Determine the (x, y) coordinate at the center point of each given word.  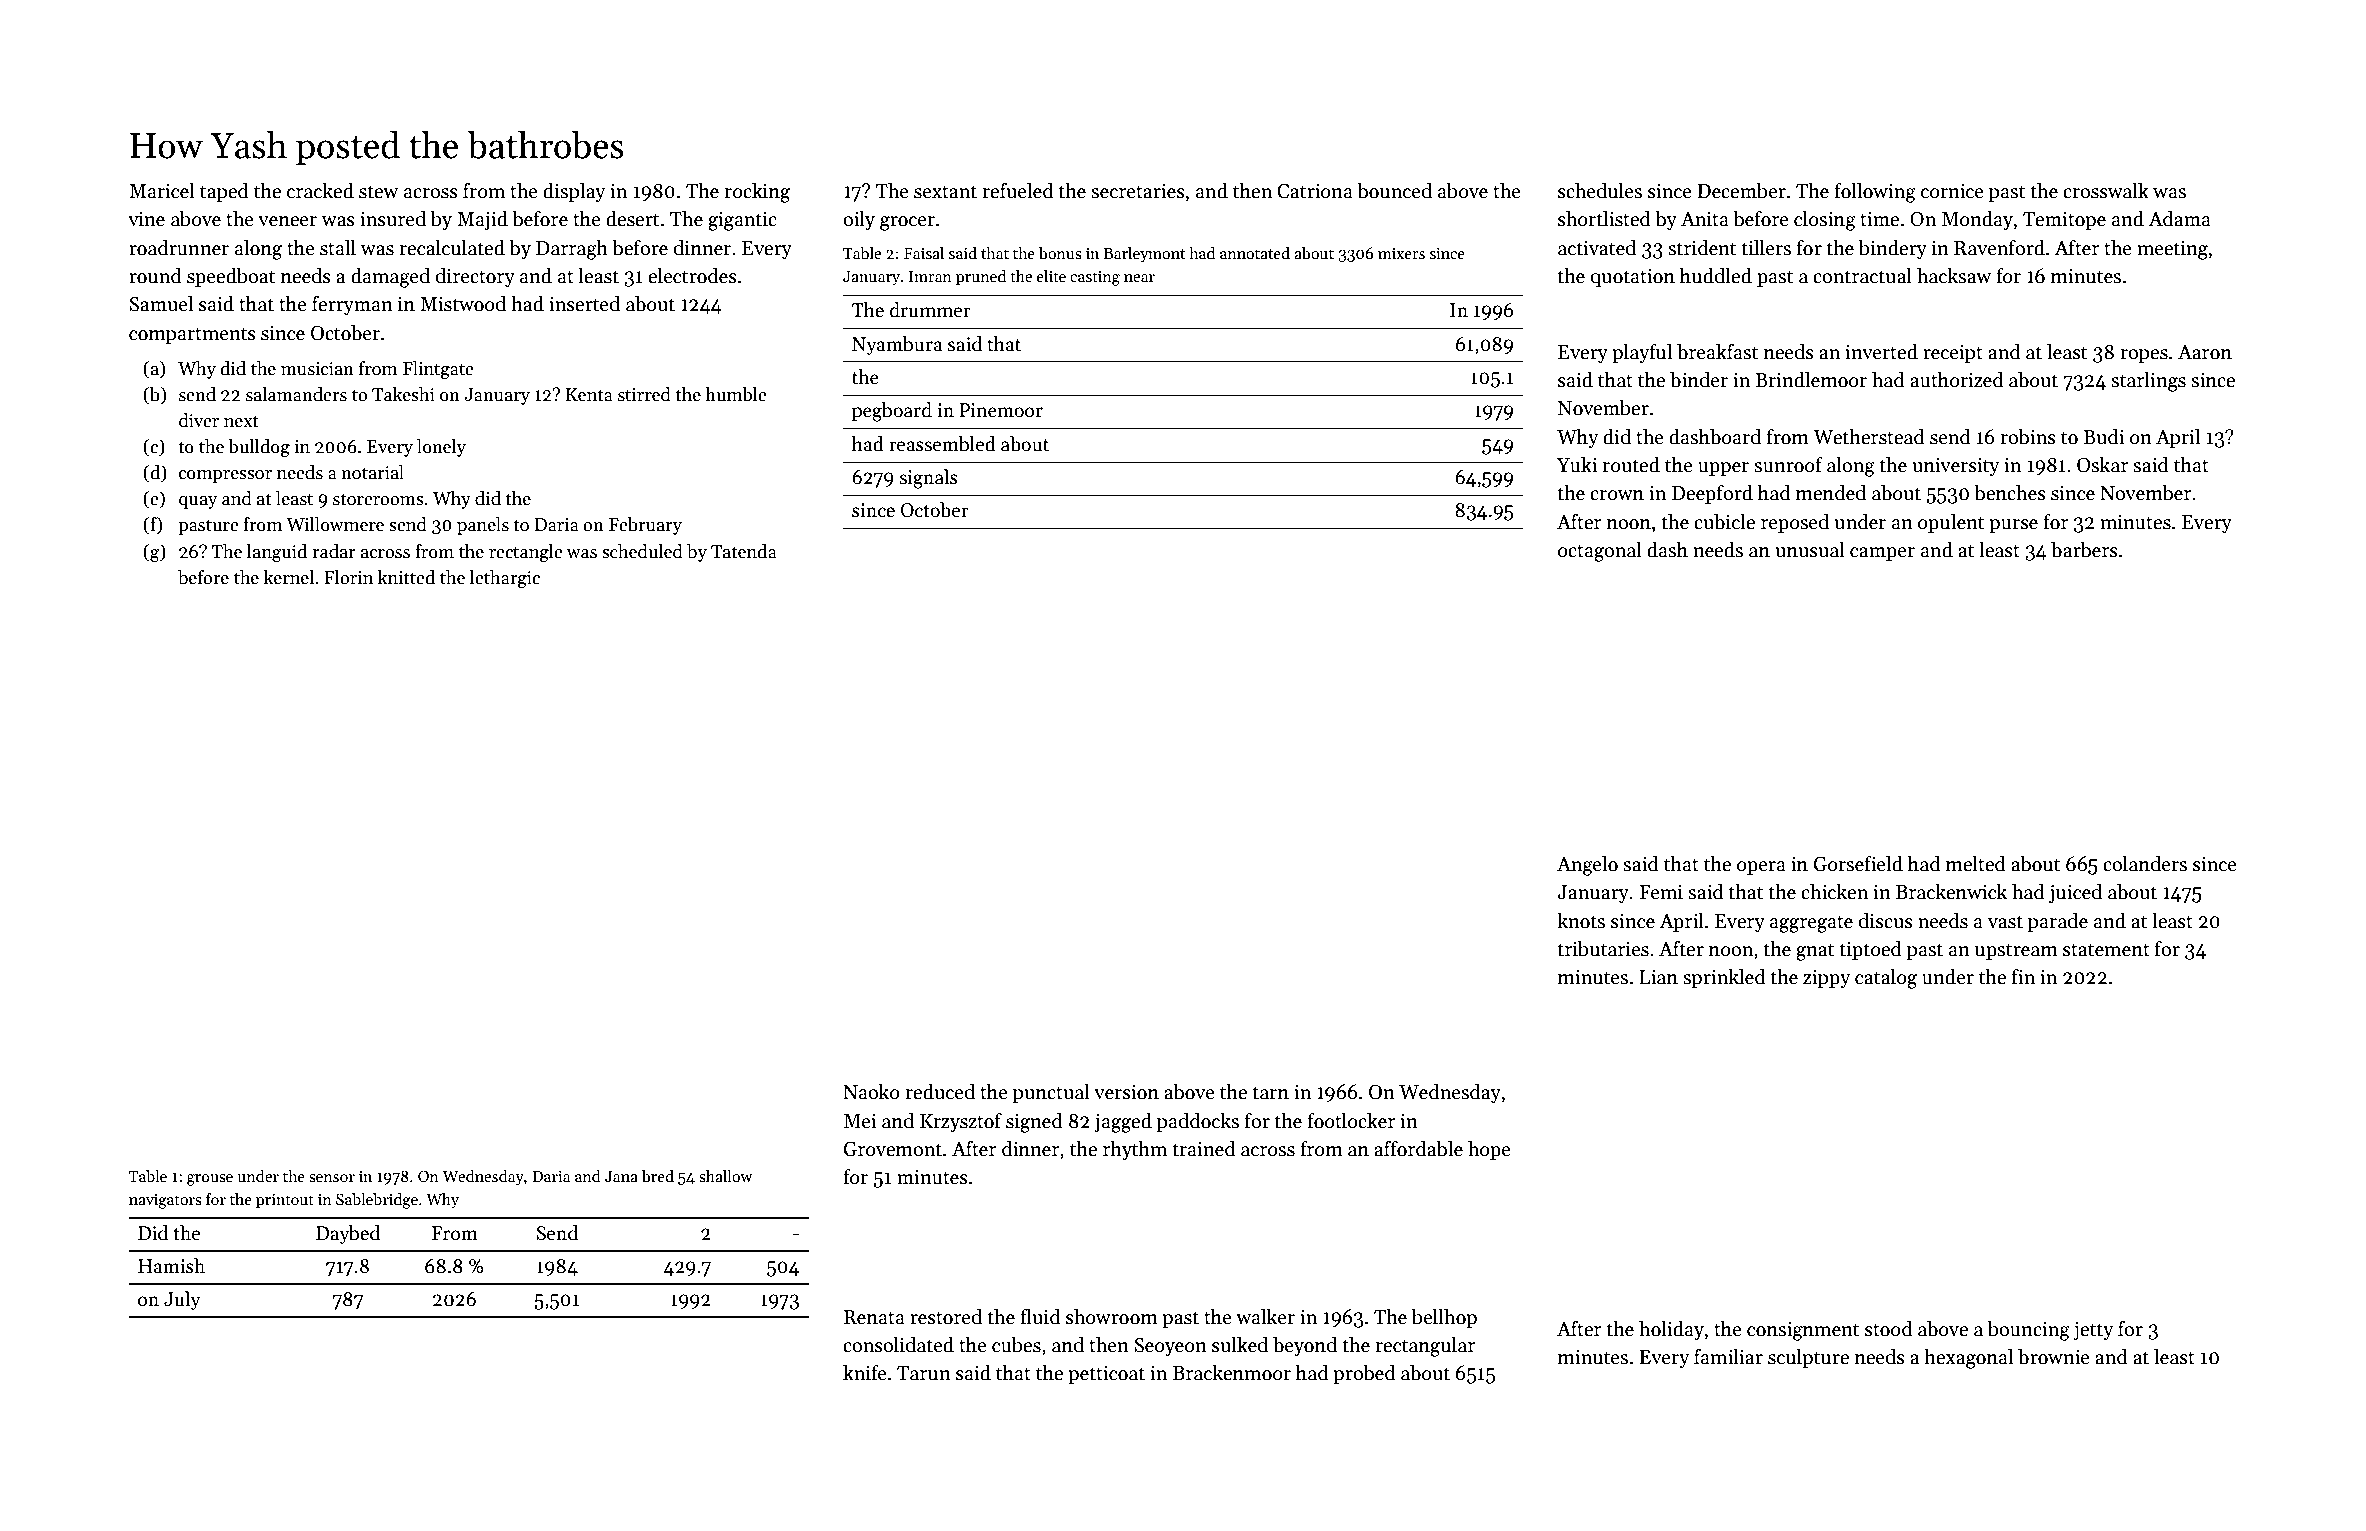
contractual (1862, 276)
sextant (945, 192)
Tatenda (744, 551)
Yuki (1577, 465)
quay (198, 502)
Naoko (871, 1092)
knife (865, 1373)
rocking (757, 193)
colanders (2145, 864)
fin (2023, 976)
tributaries (1603, 949)
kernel (289, 577)
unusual (1810, 550)
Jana (621, 1176)
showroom (1112, 1317)
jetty (2093, 1331)
